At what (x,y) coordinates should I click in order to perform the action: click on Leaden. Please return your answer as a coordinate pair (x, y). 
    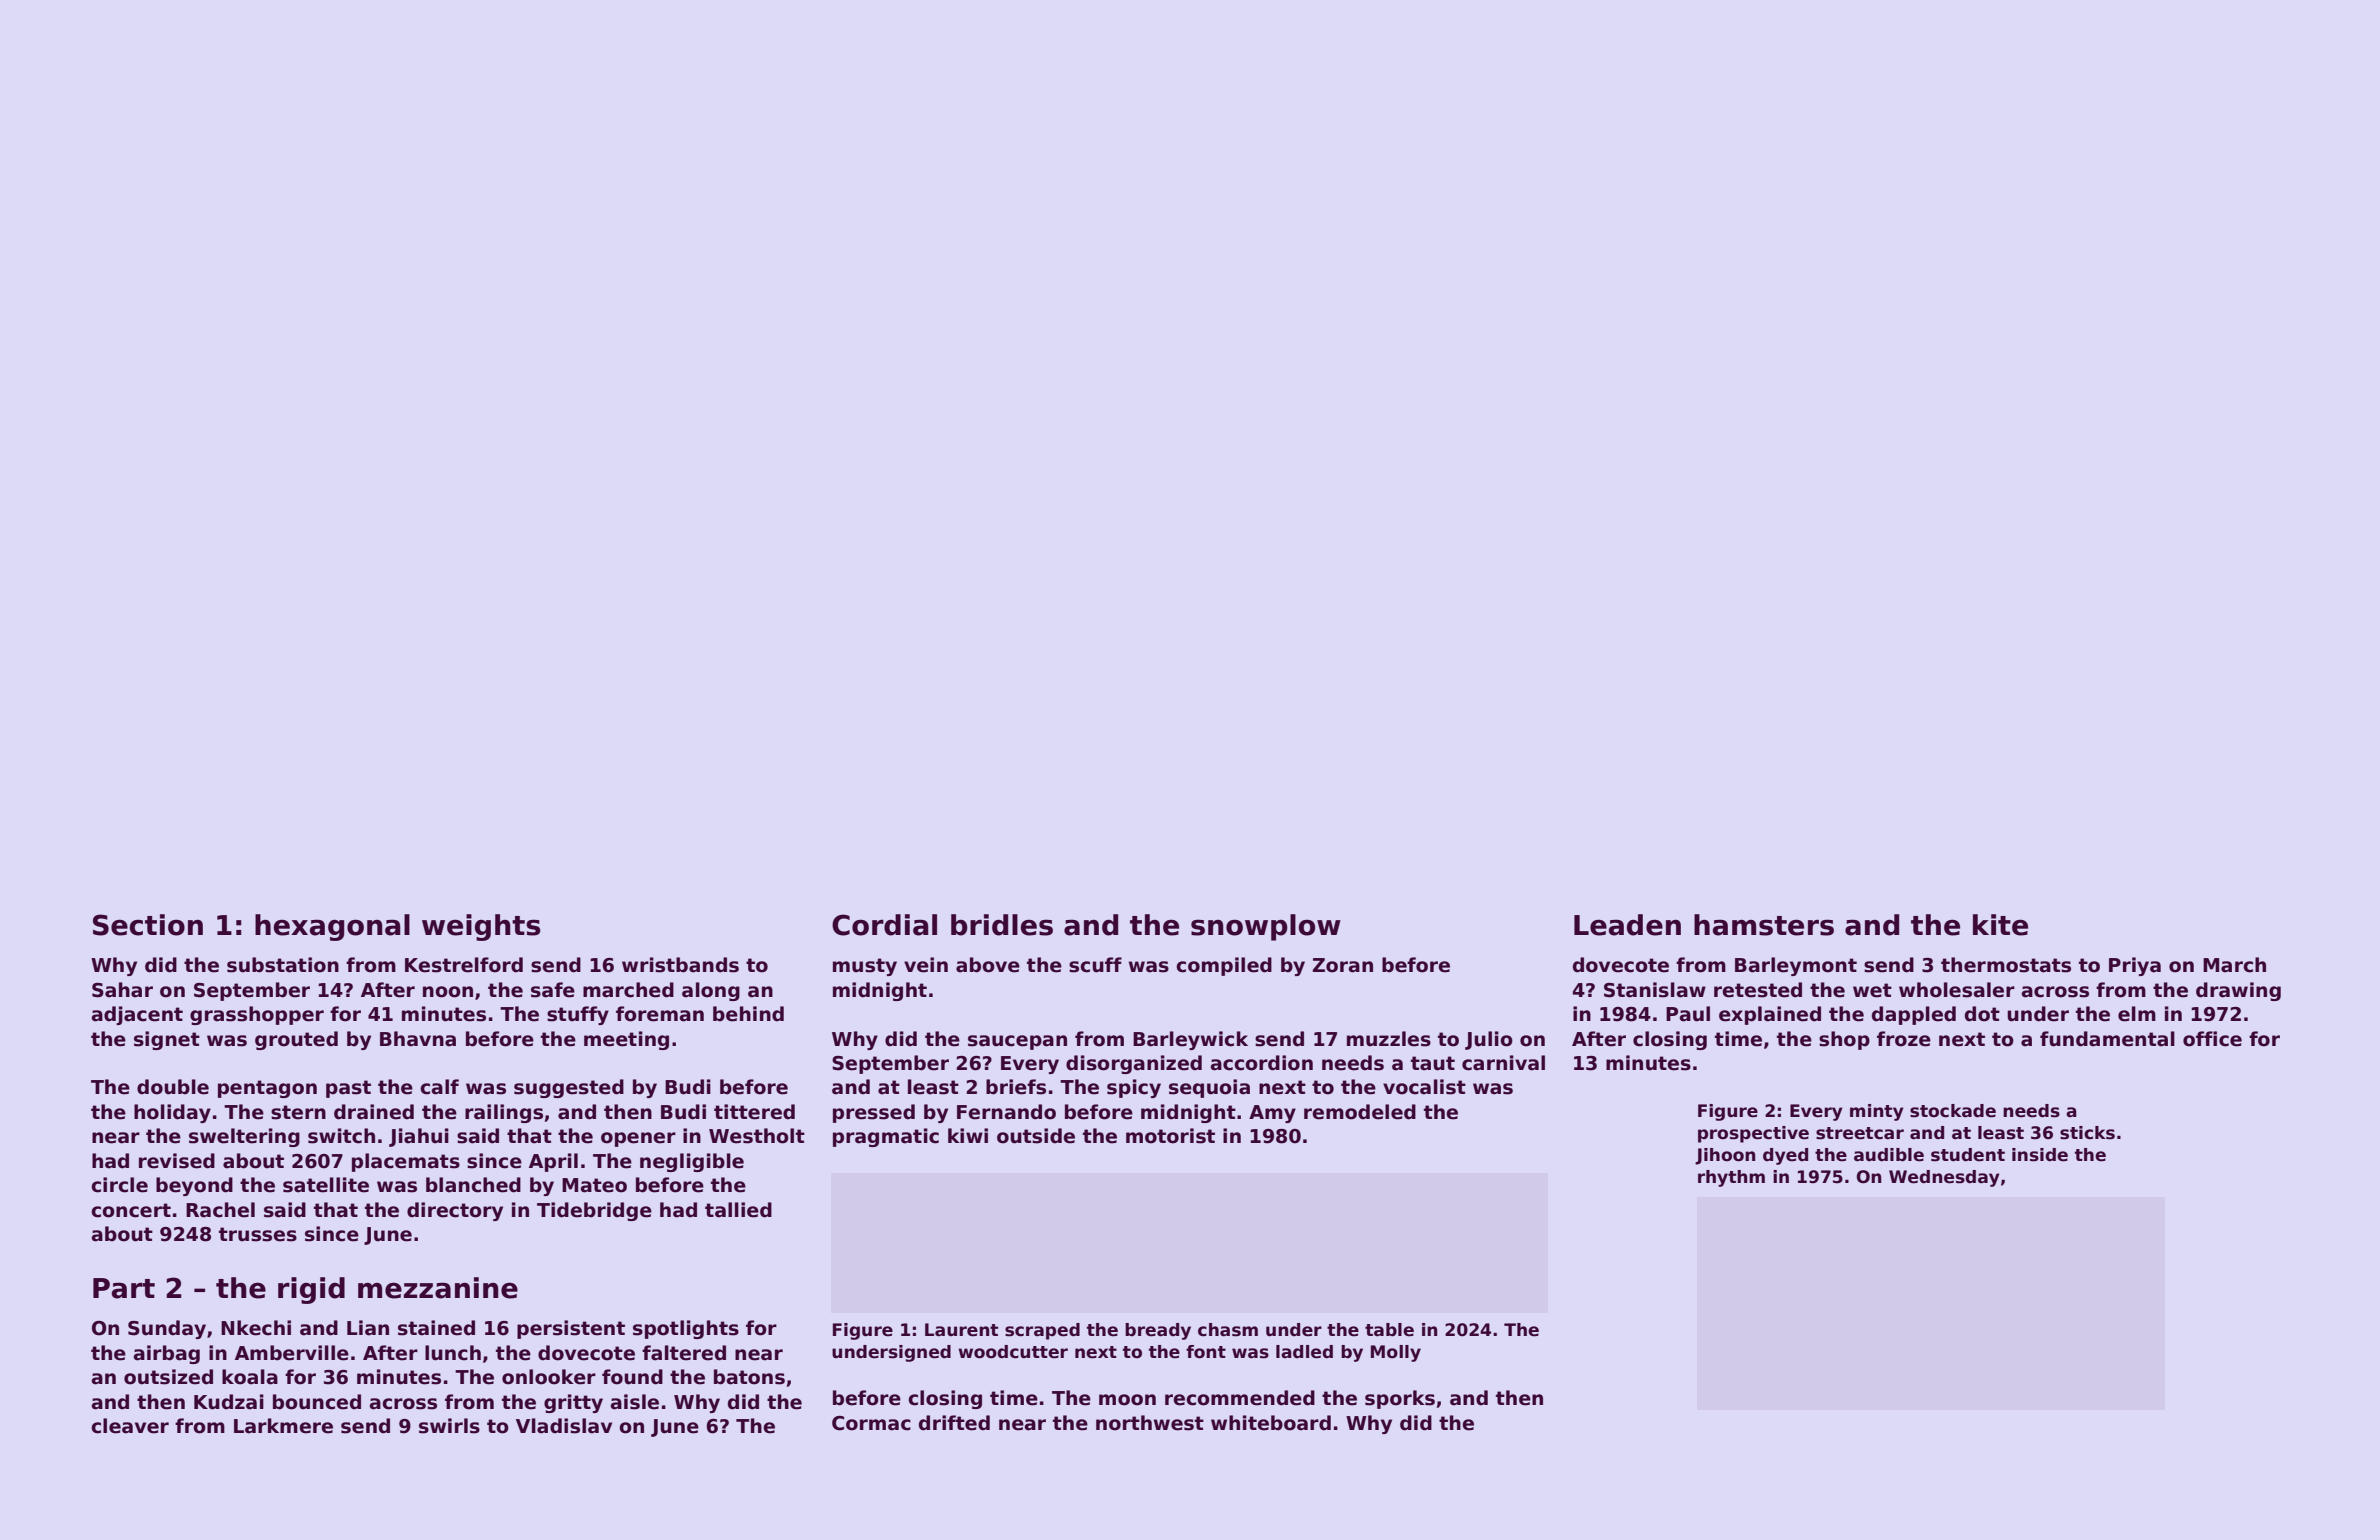
    Looking at the image, I should click on (1627, 925).
